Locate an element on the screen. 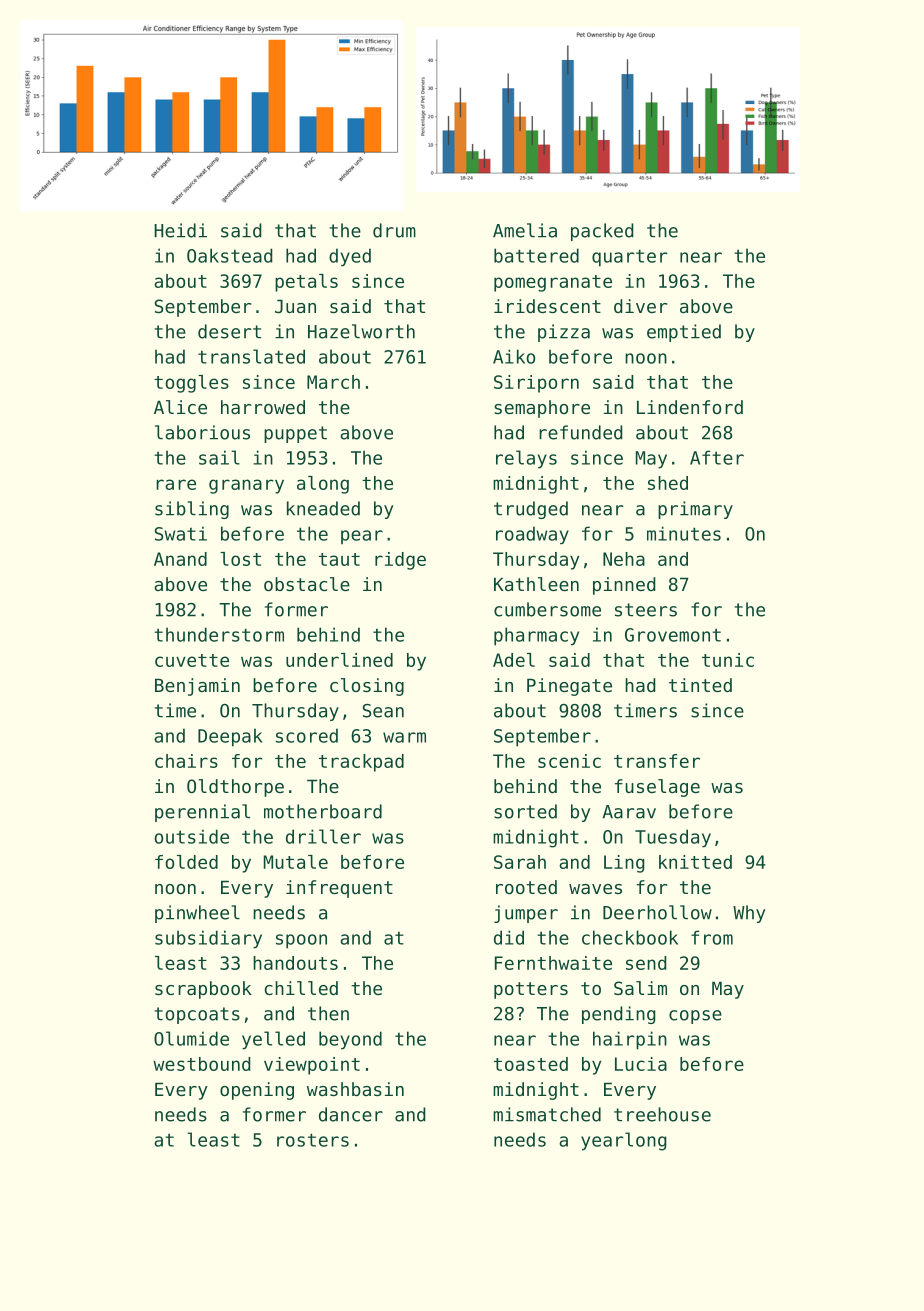  rosters is located at coordinates (313, 1140).
